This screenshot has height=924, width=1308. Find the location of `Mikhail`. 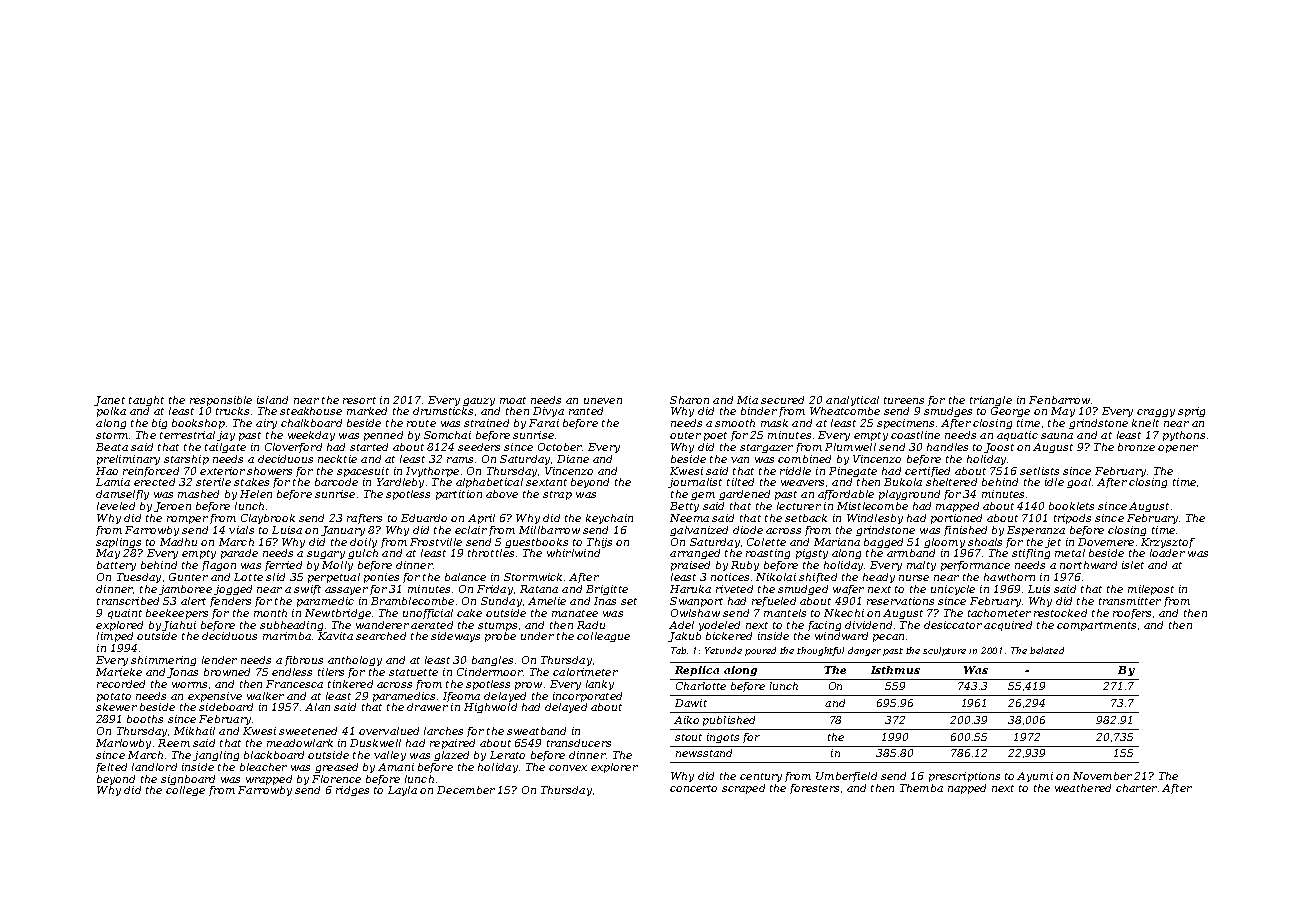

Mikhail is located at coordinates (194, 731).
